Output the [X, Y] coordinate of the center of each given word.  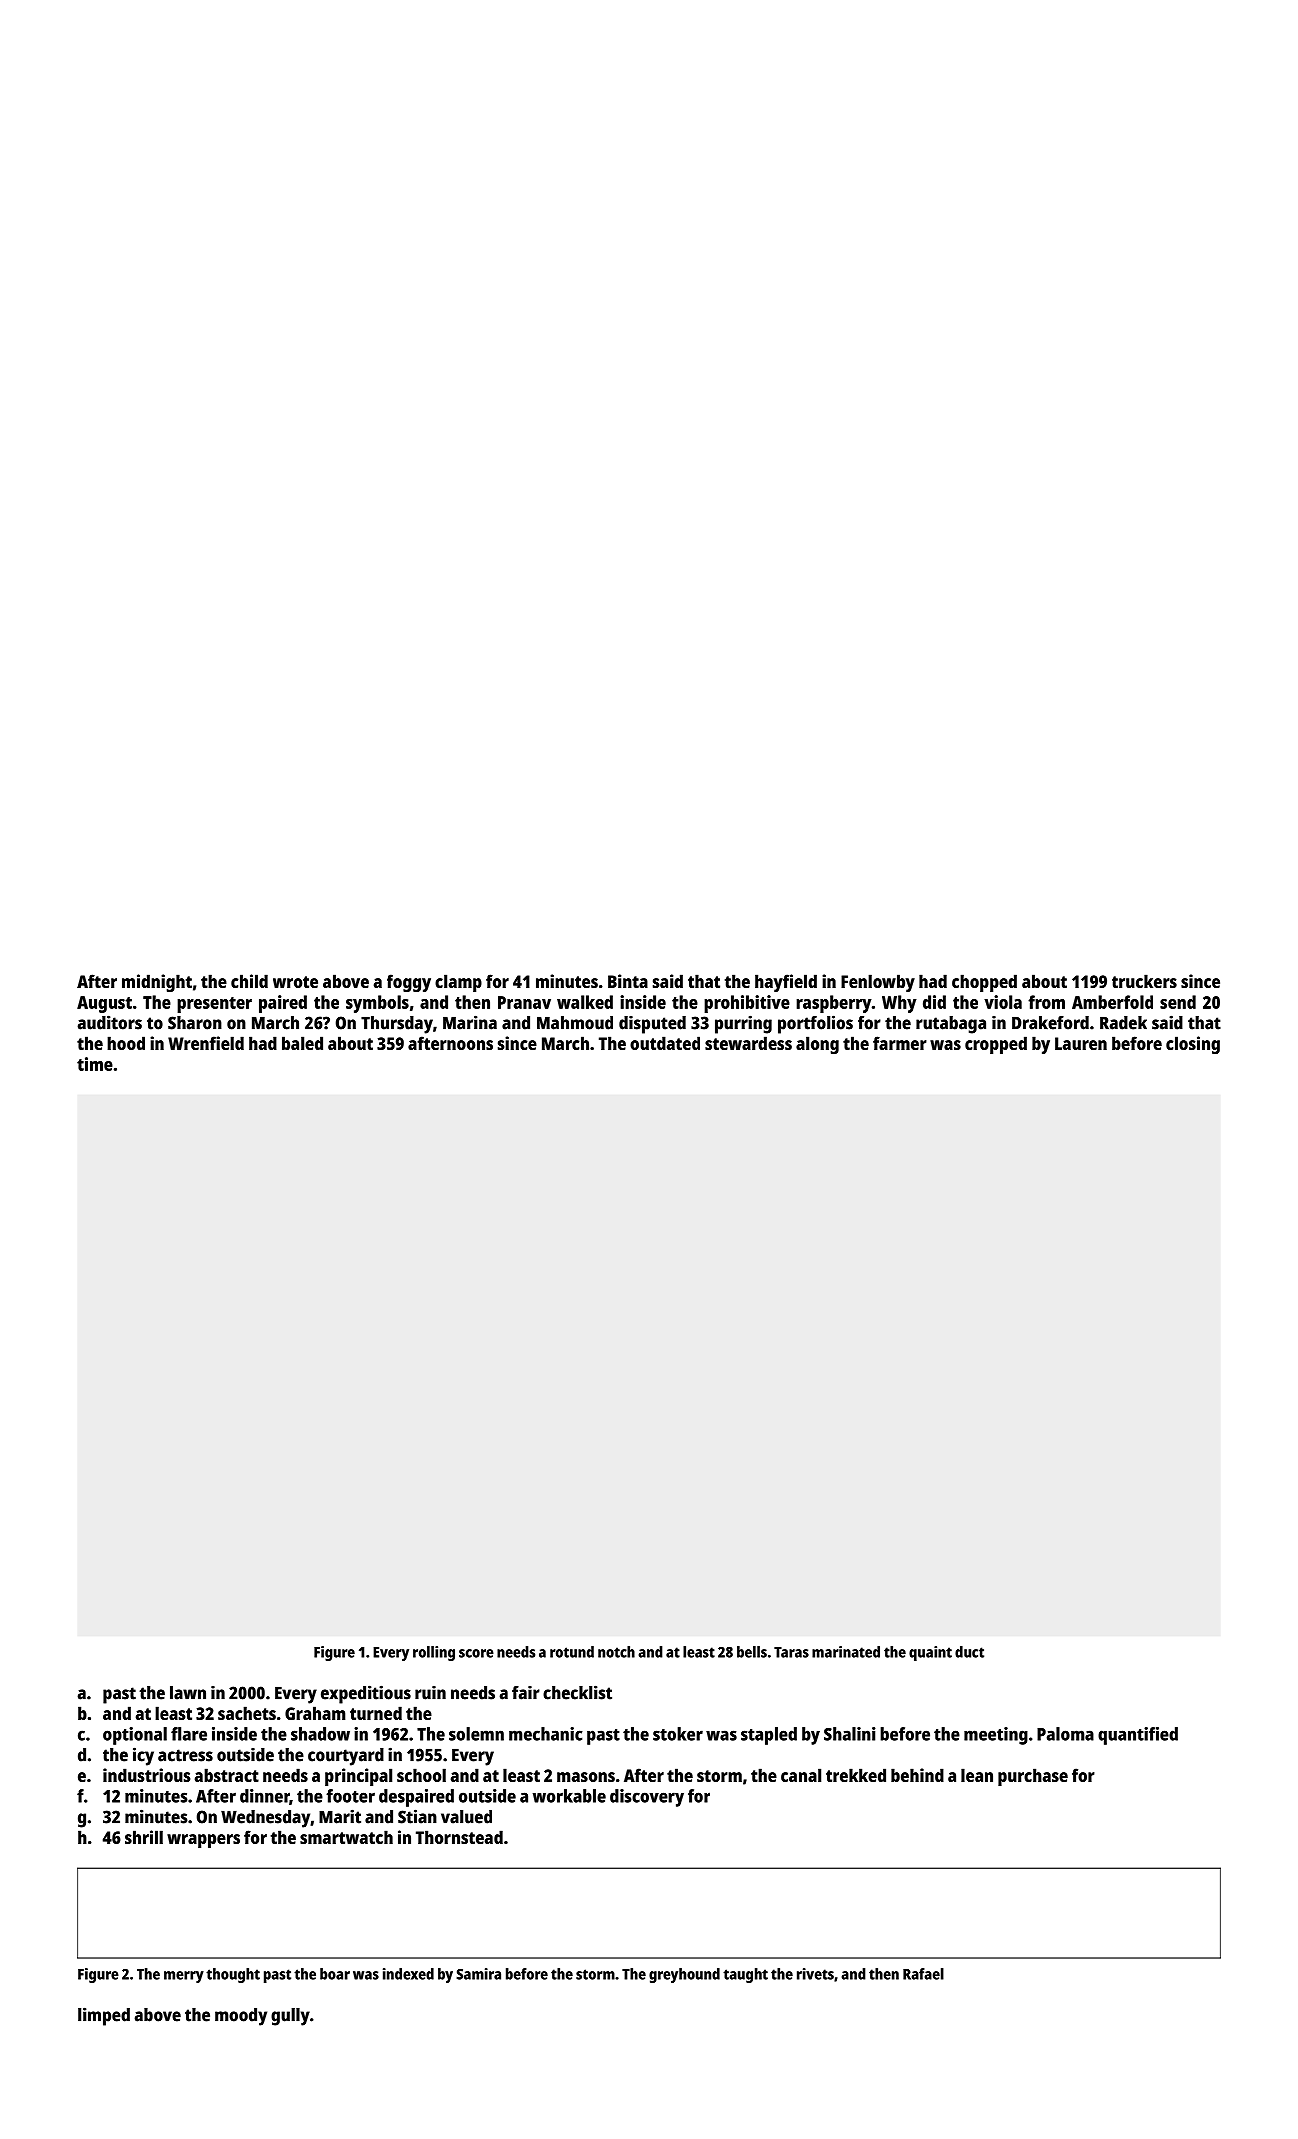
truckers [1144, 981]
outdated [665, 1043]
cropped [996, 1045]
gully [290, 2017]
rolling [434, 1653]
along [817, 1045]
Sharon [195, 1023]
